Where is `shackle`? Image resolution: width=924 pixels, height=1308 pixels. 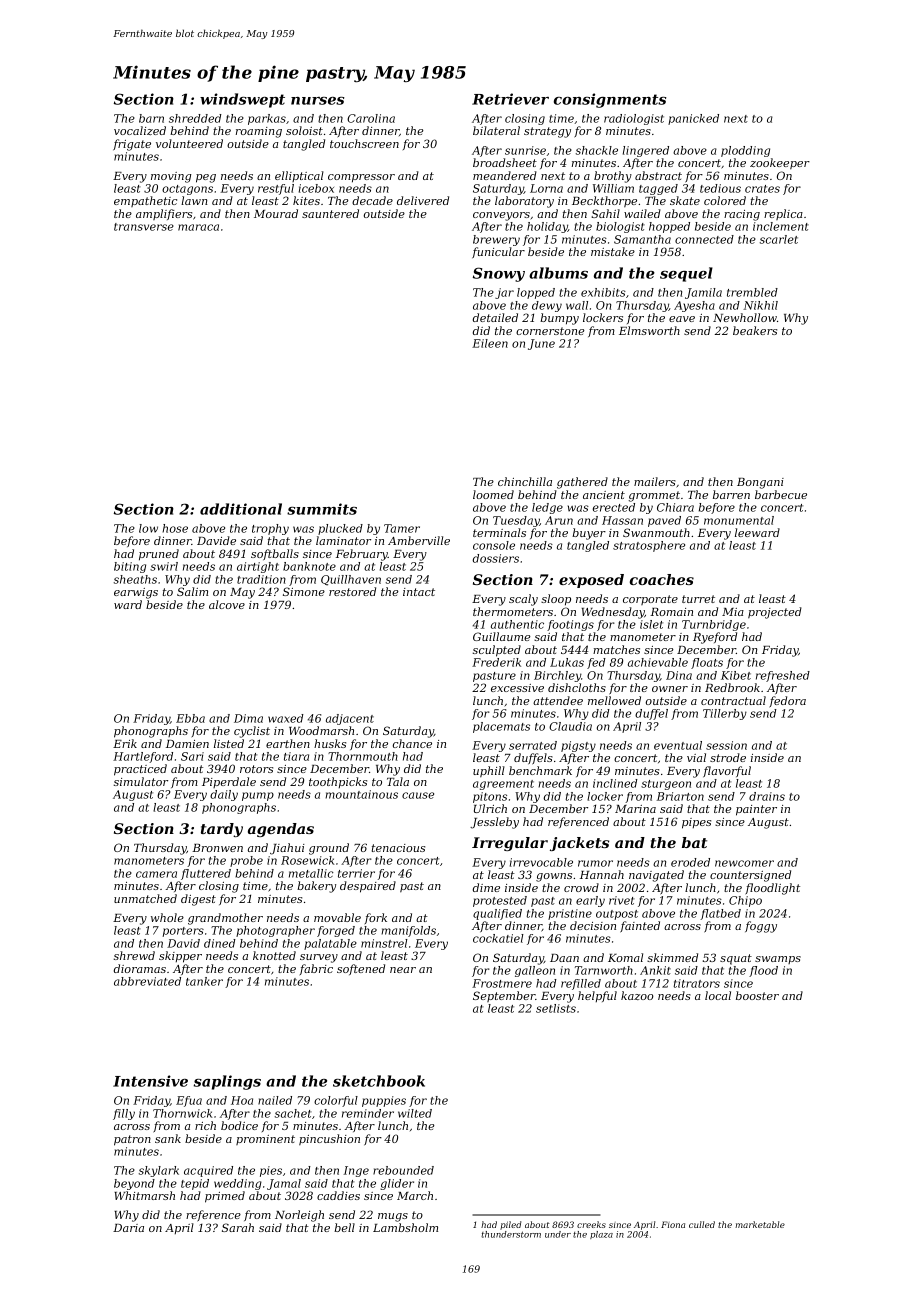
shackle is located at coordinates (597, 150).
